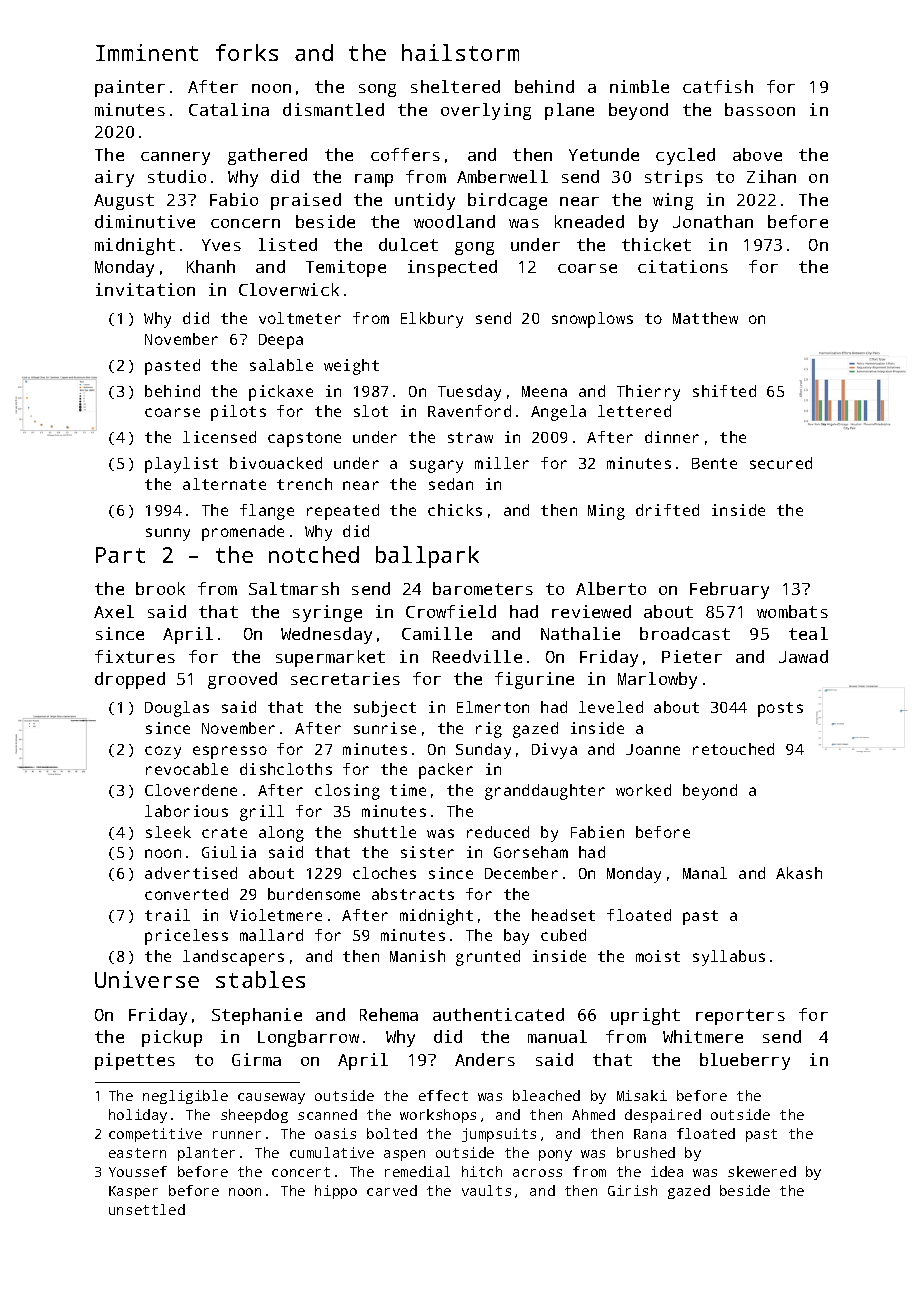  Describe the element at coordinates (138, 1116) in the screenshot. I see `holiday` at that location.
